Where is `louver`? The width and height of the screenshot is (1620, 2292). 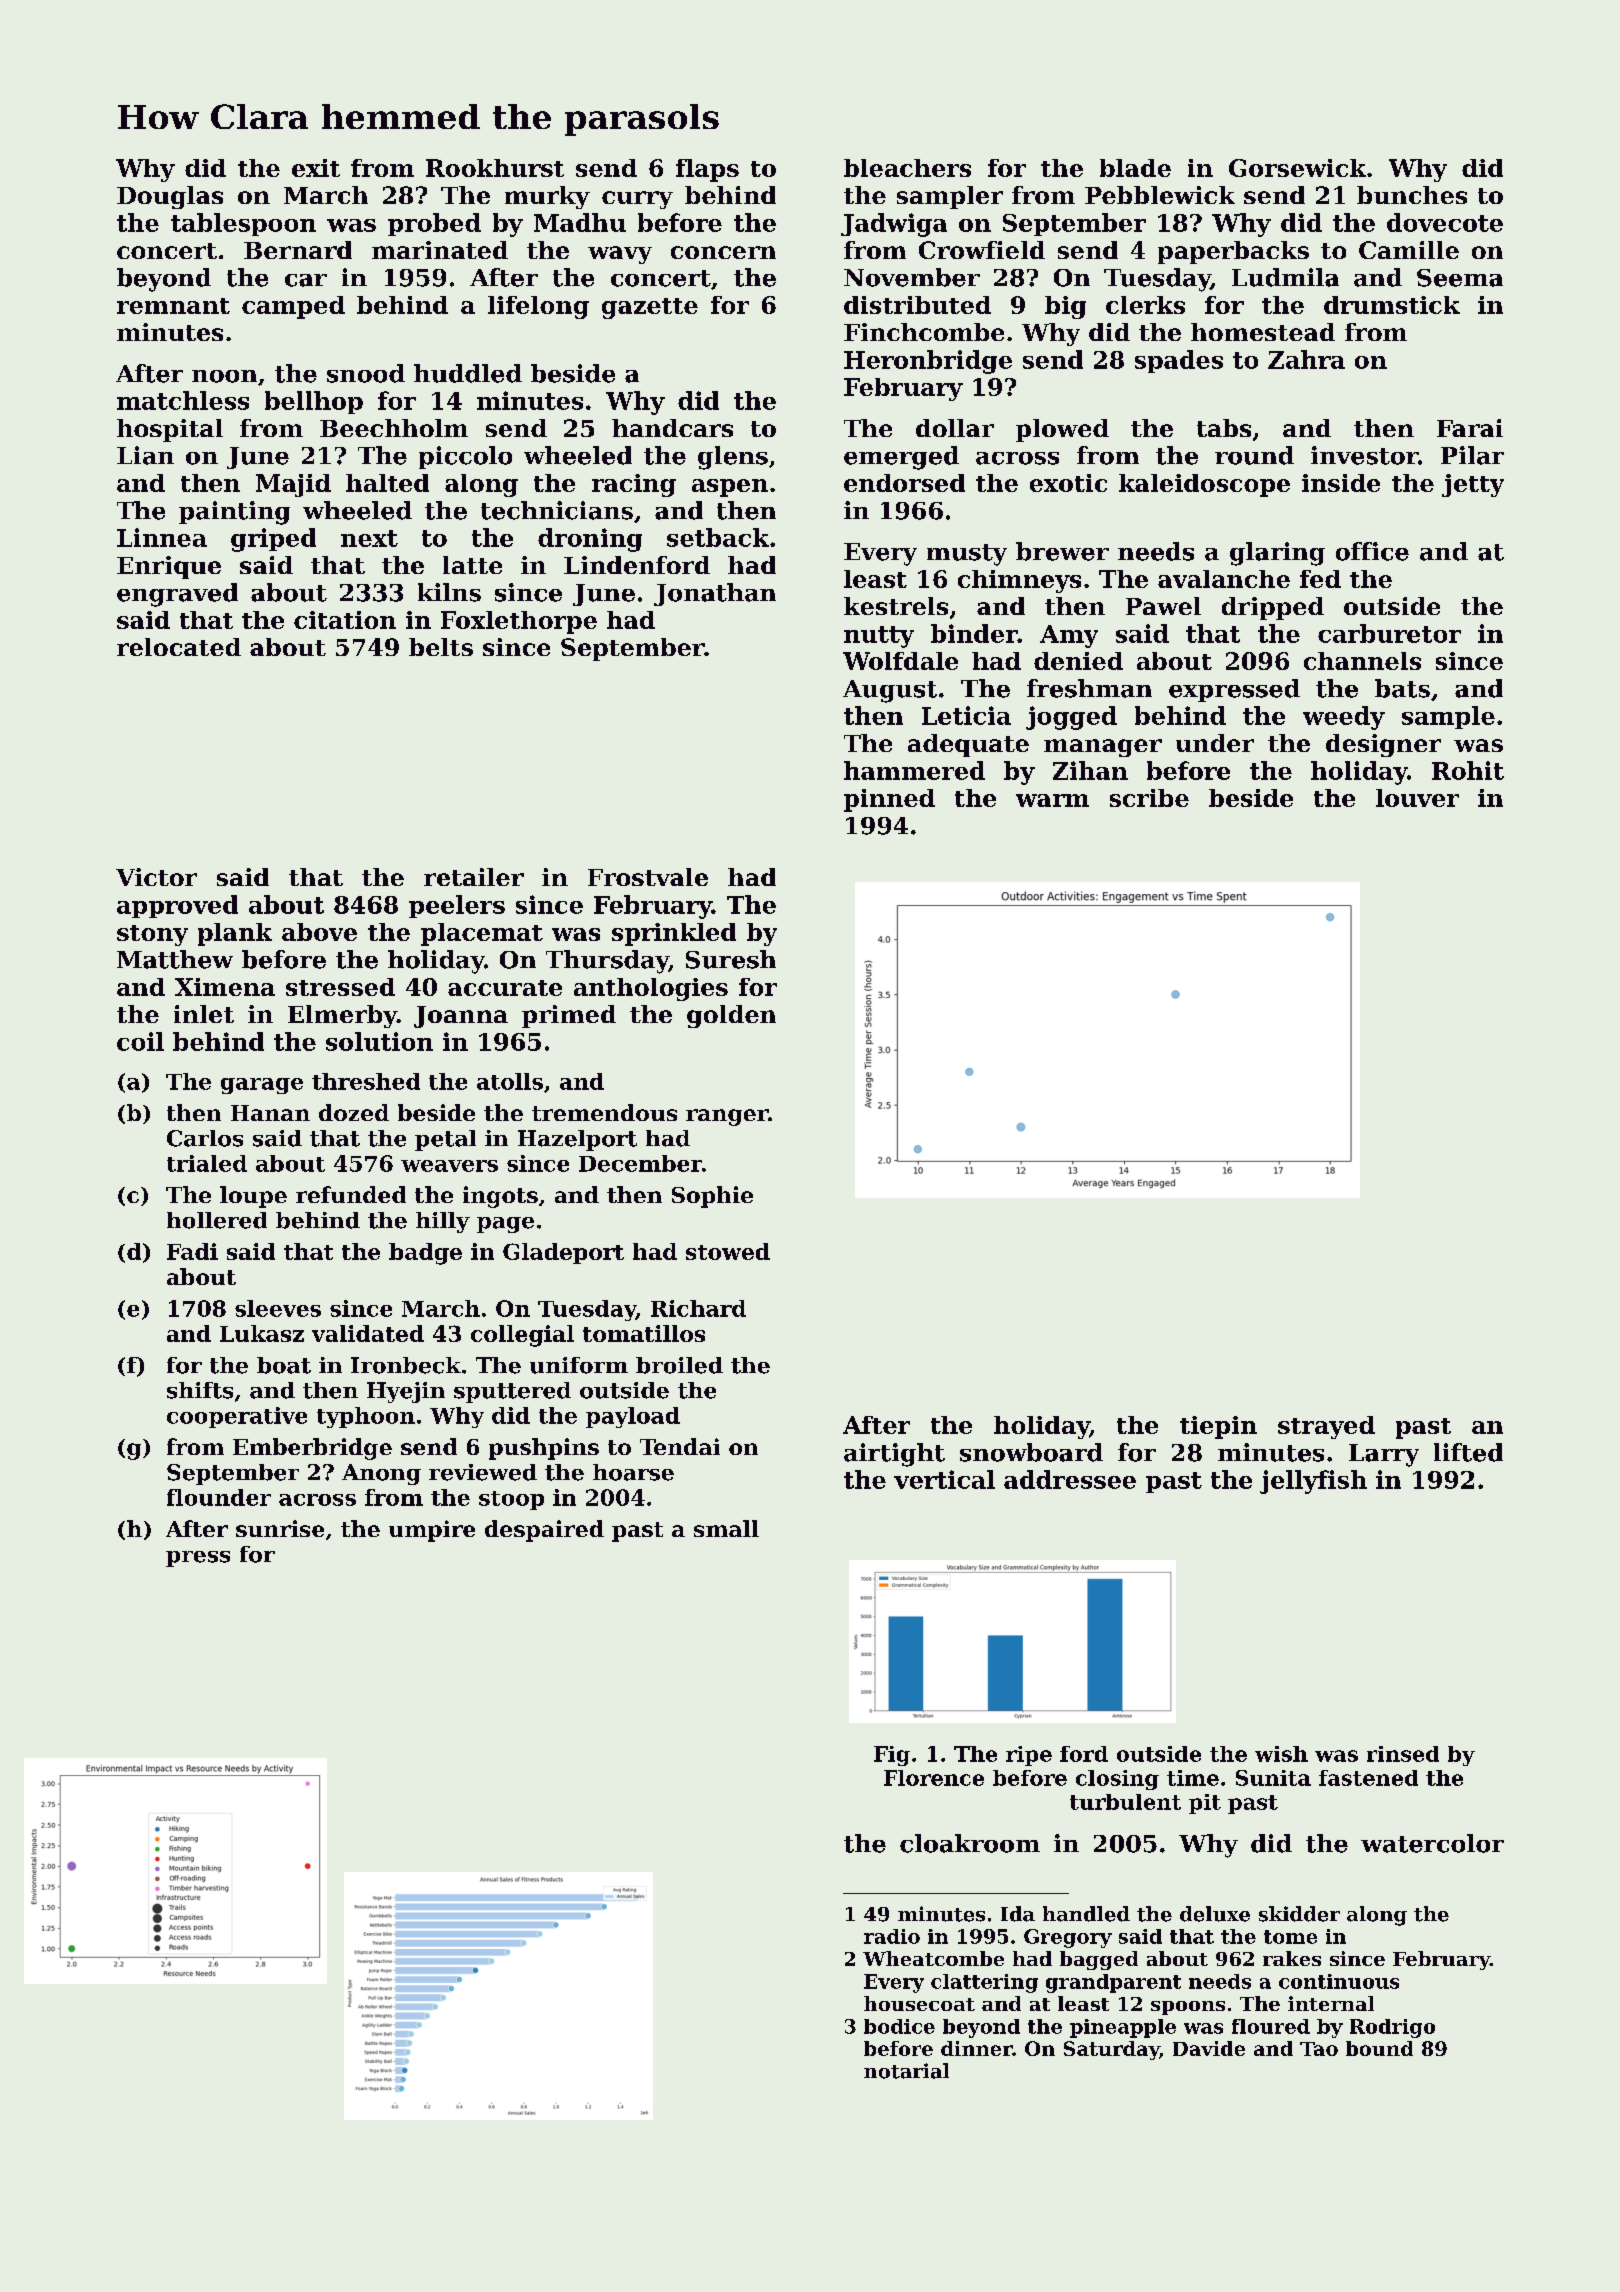
louver is located at coordinates (1417, 798).
